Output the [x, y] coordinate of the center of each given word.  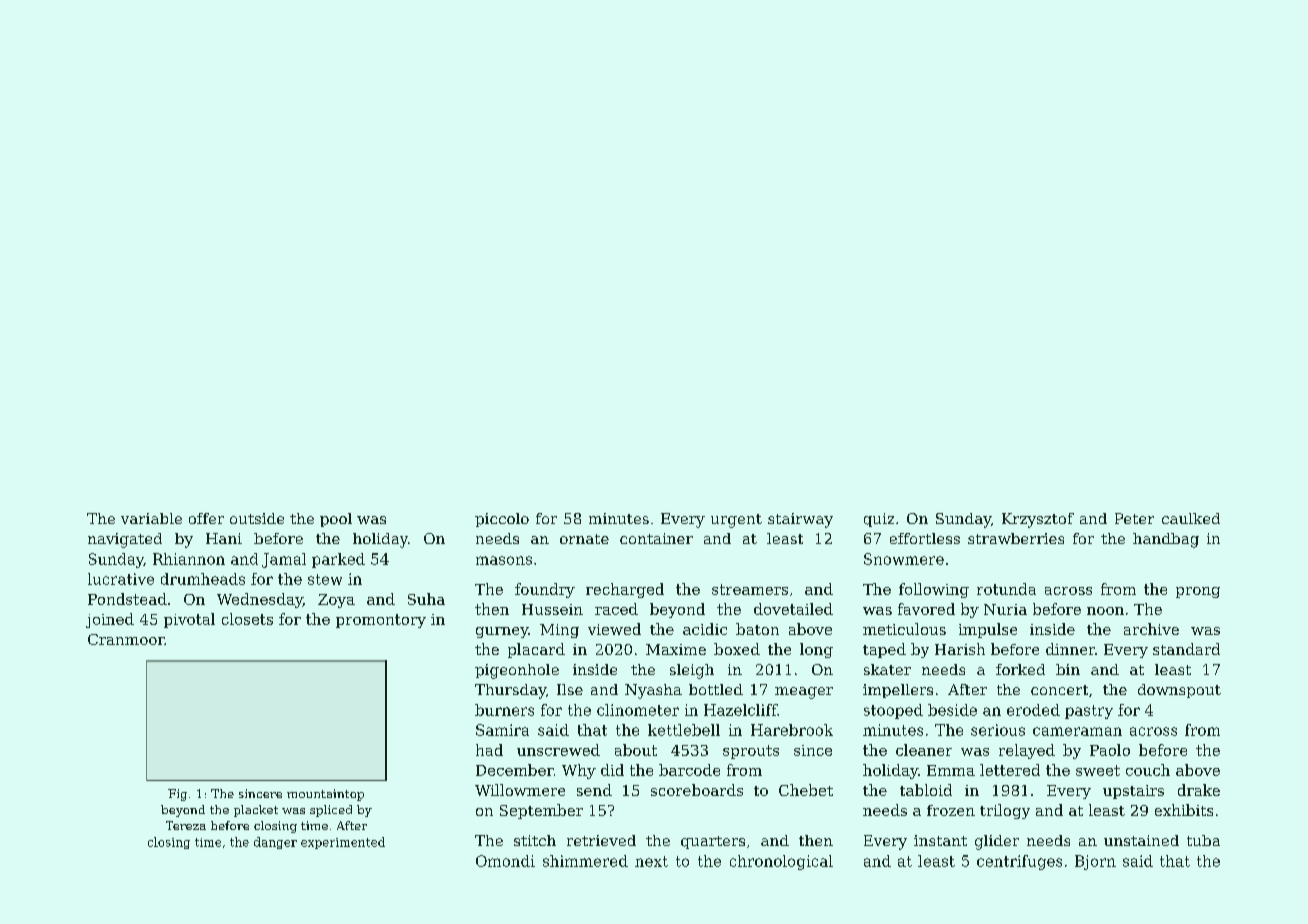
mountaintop [325, 795]
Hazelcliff [741, 710]
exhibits [1184, 810]
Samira [502, 730]
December [515, 770]
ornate [584, 539]
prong [1198, 592]
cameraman [1077, 731]
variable [151, 518]
